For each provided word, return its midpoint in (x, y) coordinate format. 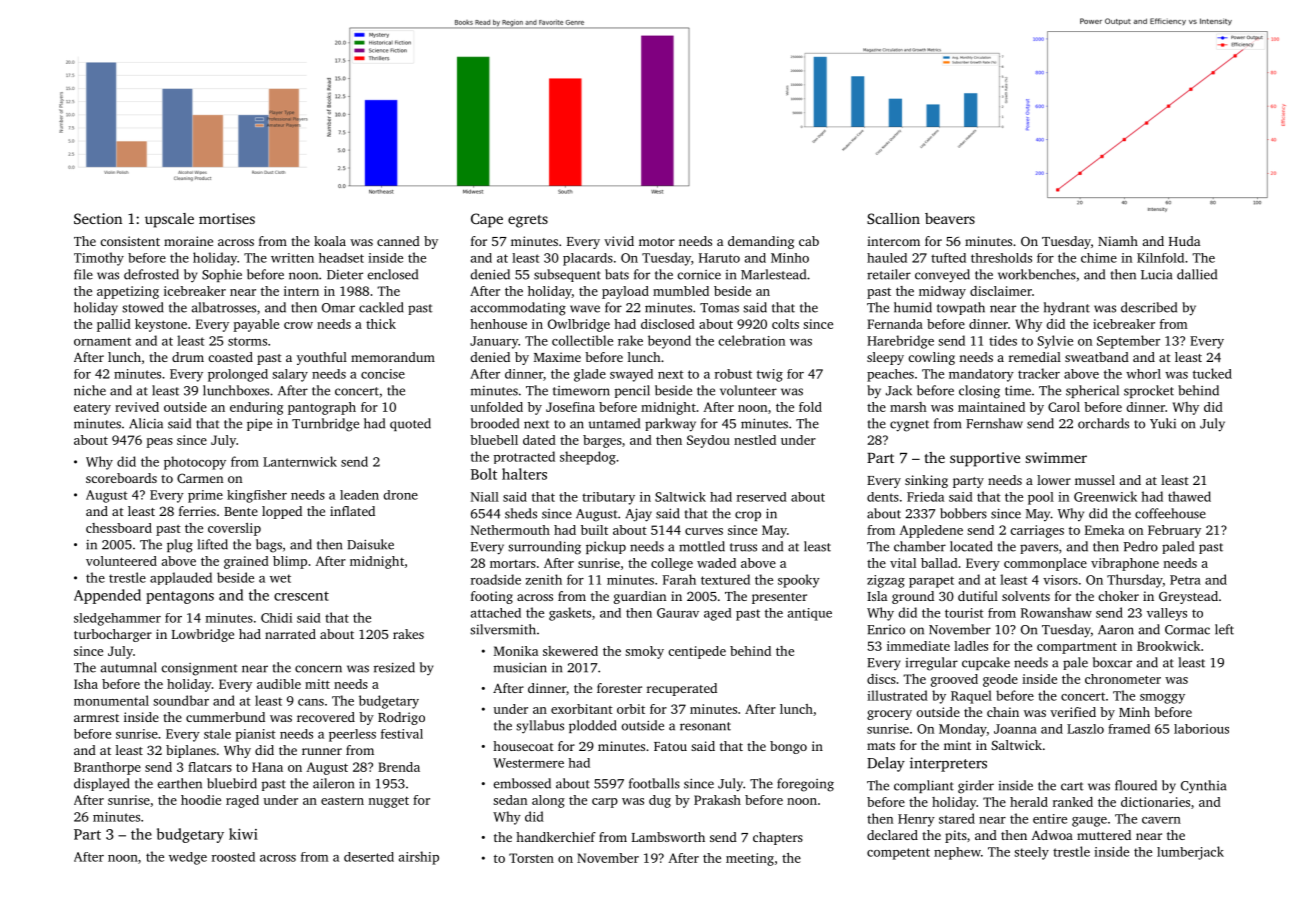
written (292, 258)
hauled (887, 258)
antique (810, 614)
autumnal (129, 667)
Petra (1185, 580)
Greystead (1188, 597)
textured (725, 579)
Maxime (557, 357)
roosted (233, 857)
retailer (889, 274)
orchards (1103, 423)
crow (298, 325)
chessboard (119, 528)
